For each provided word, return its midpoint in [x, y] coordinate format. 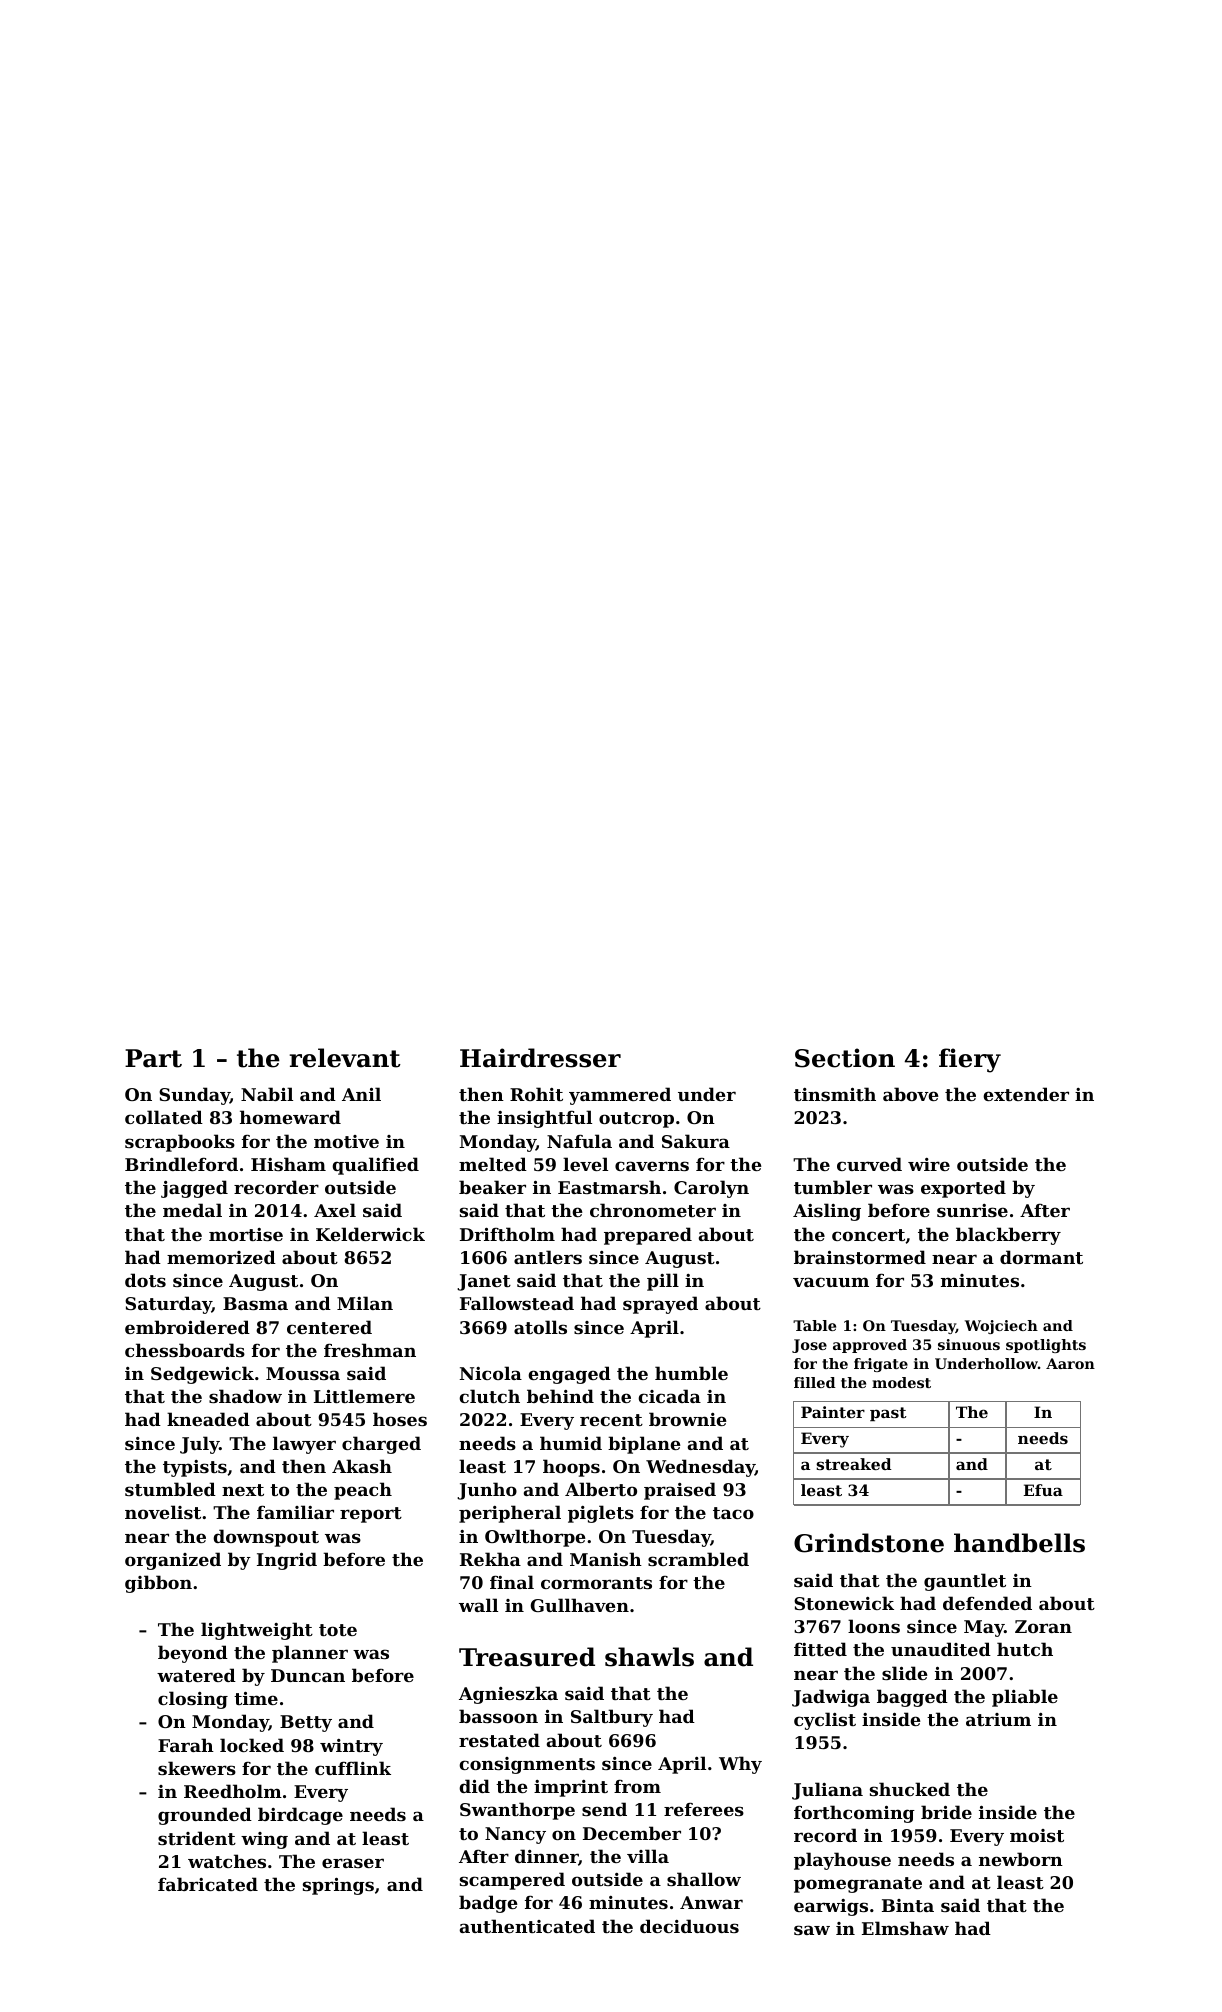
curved [869, 1164]
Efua [1043, 1490]
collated [164, 1117]
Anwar [711, 1902]
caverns [652, 1166]
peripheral [510, 1514]
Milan [365, 1303]
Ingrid [287, 1561]
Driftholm [507, 1234]
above [911, 1094]
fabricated [208, 1884]
